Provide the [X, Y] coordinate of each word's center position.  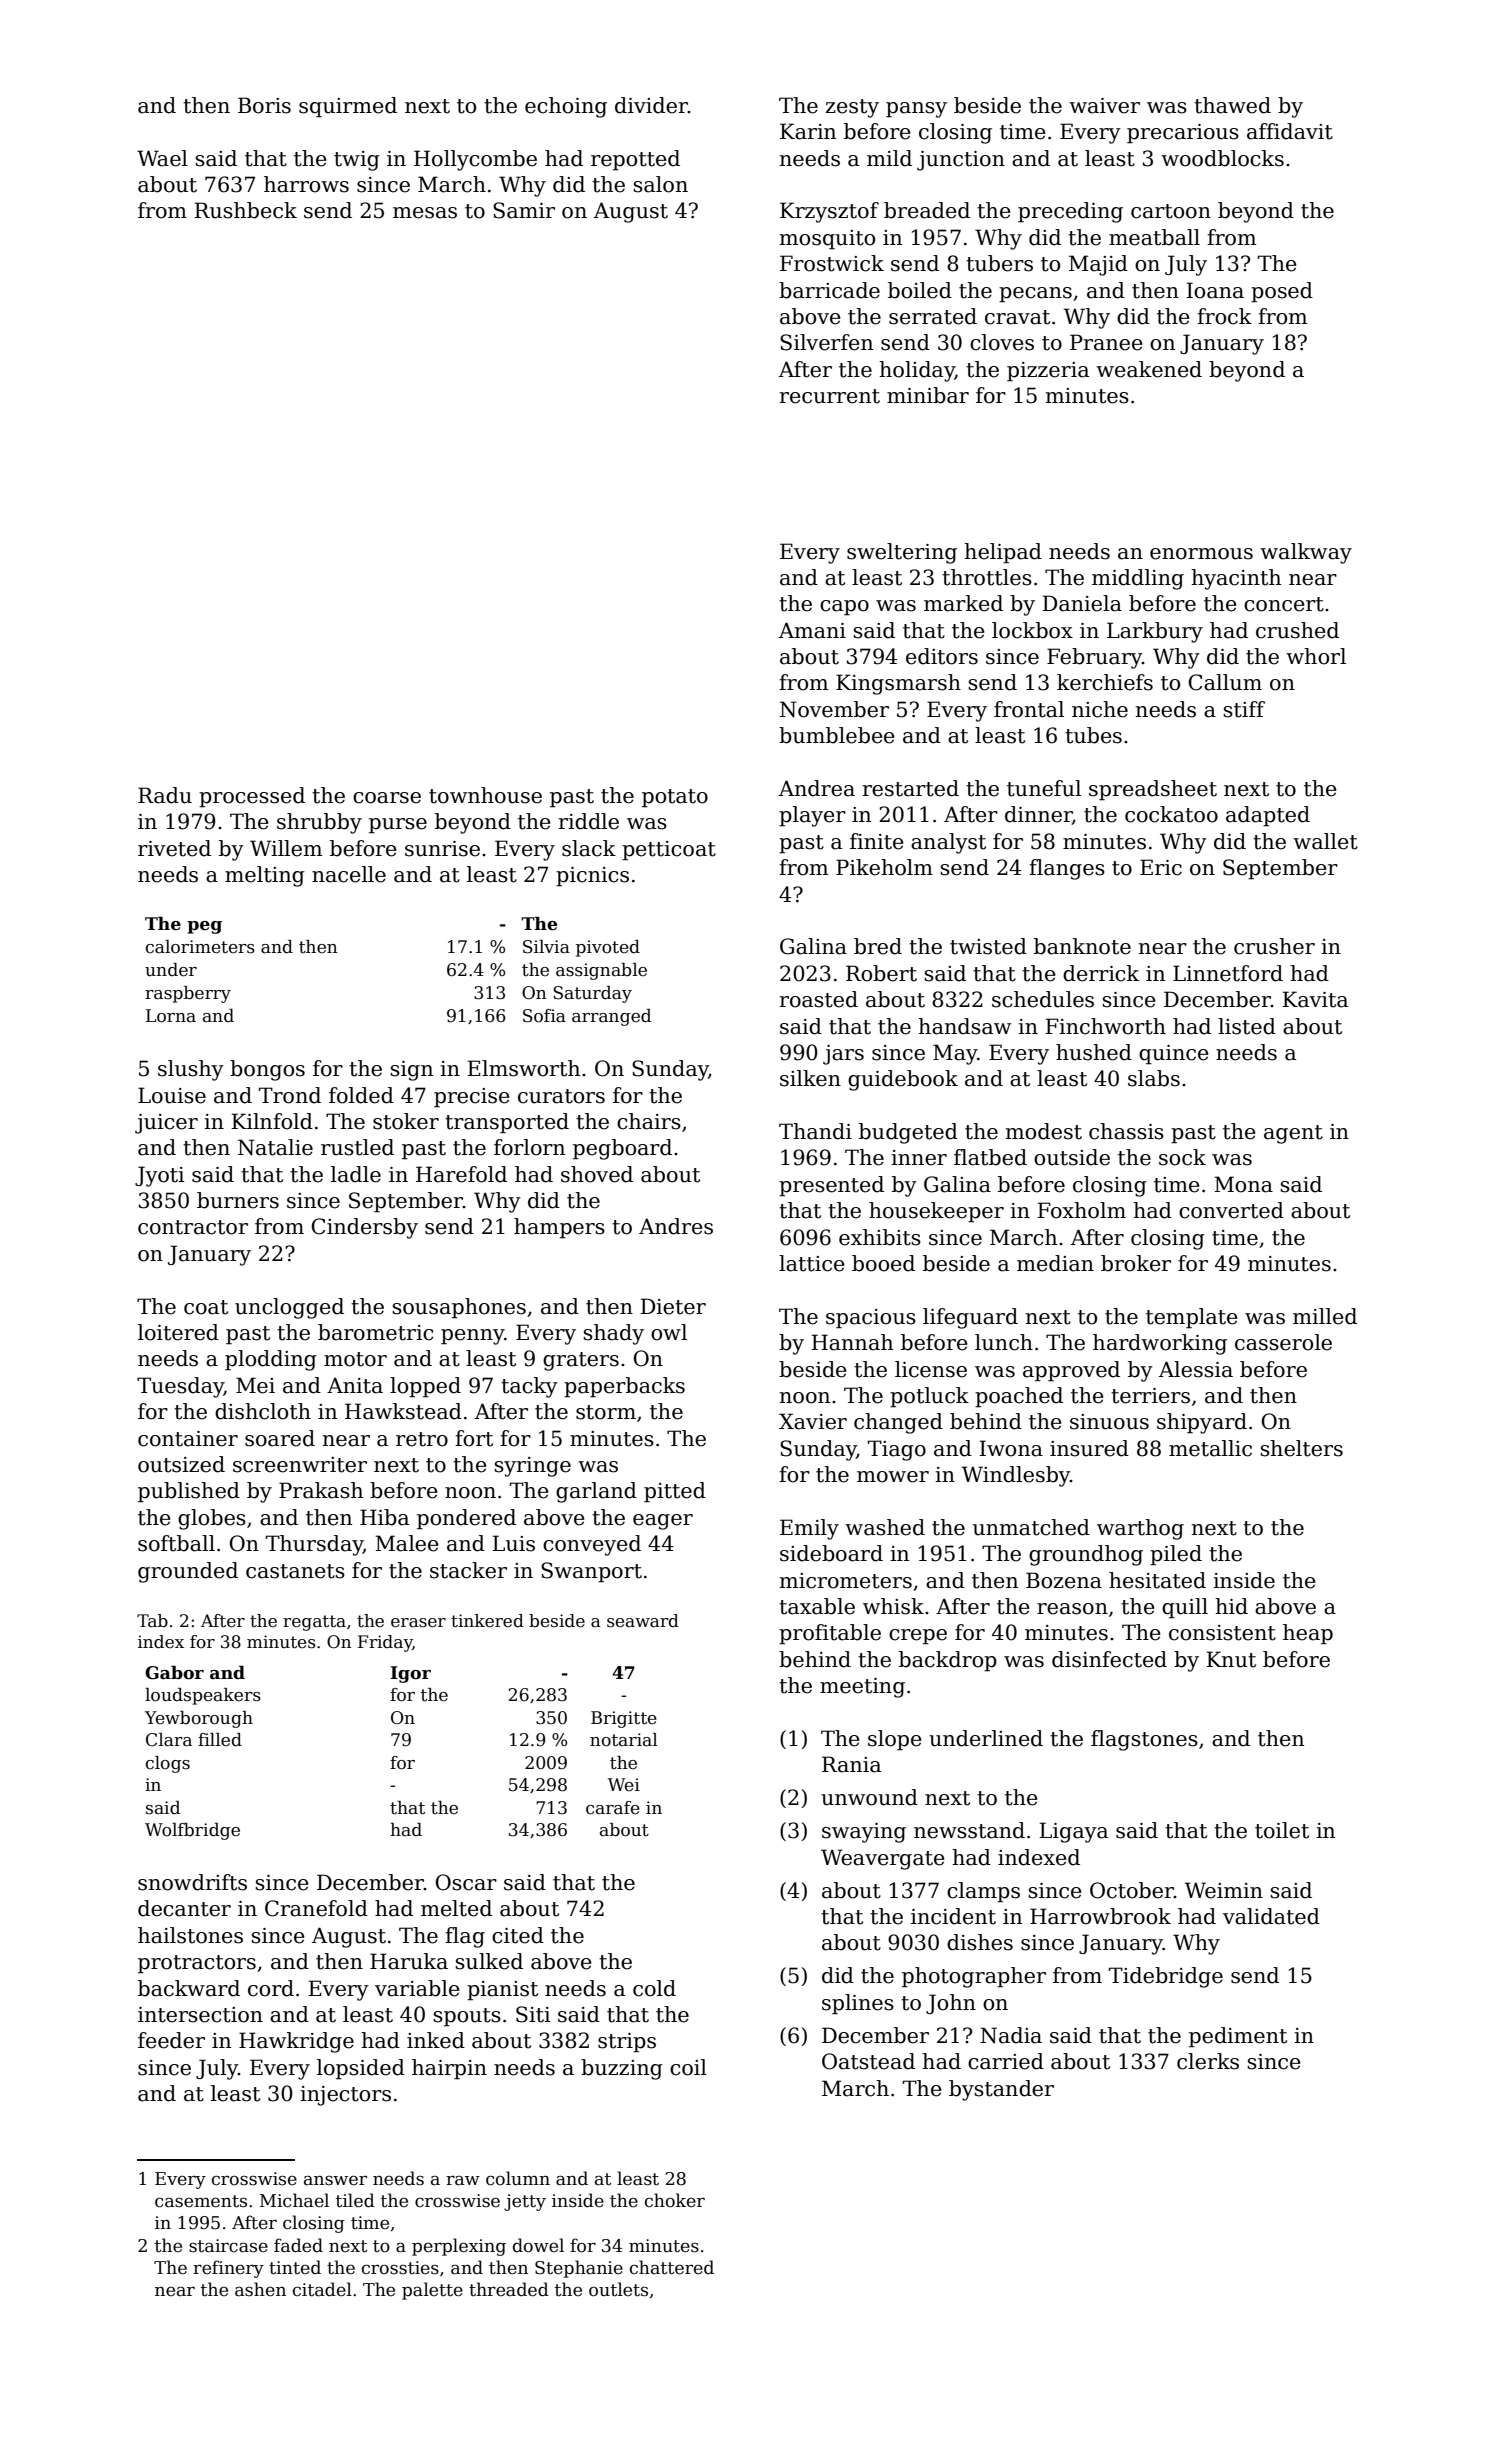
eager [663, 1522]
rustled [357, 1147]
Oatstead [868, 2061]
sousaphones [459, 1308]
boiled [920, 290]
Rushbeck [245, 210]
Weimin [1224, 1890]
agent [1293, 1134]
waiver [1104, 106]
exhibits [880, 1237]
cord [271, 1988]
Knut [1231, 1659]
